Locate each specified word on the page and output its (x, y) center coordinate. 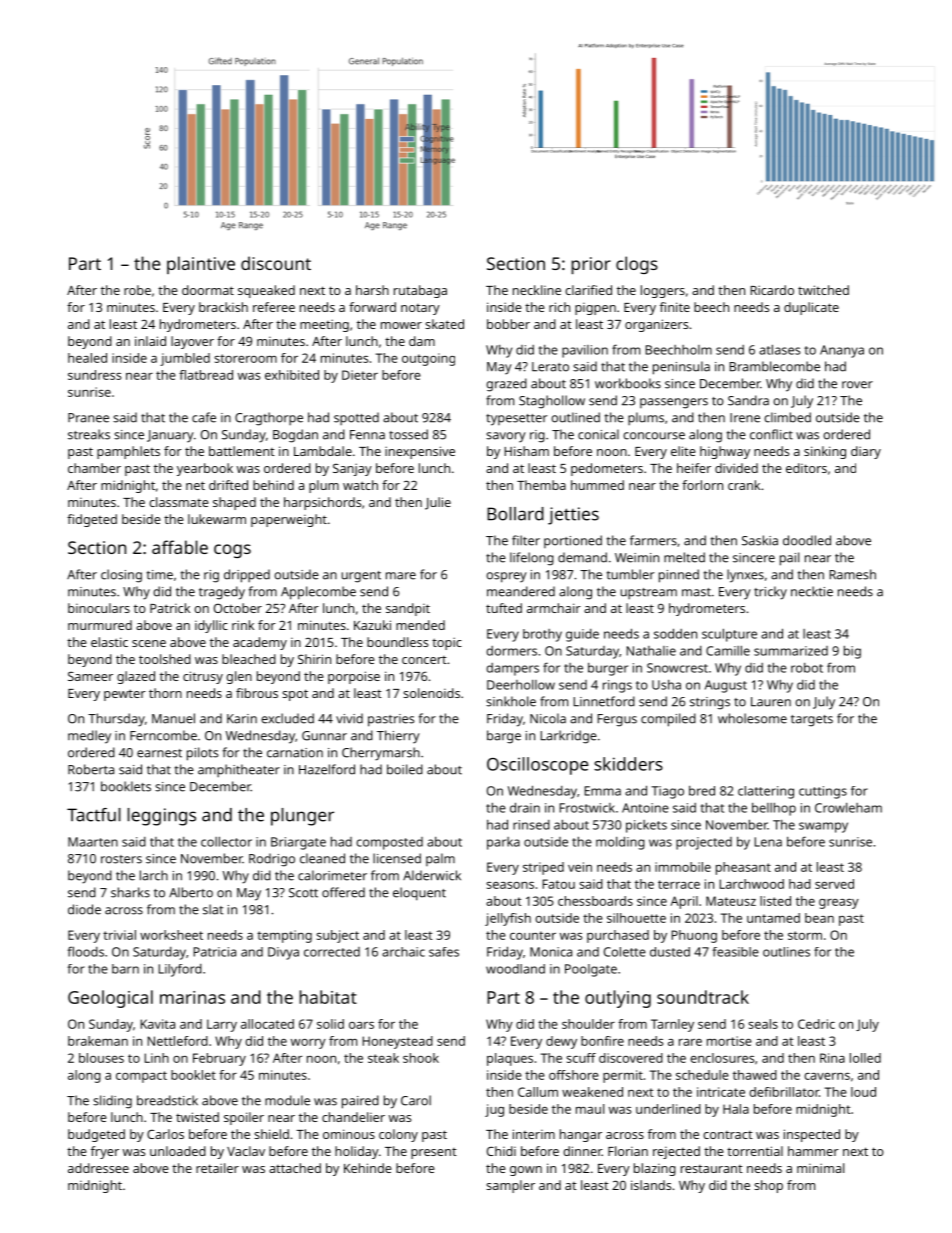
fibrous (257, 693)
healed (87, 358)
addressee (98, 1168)
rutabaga (420, 291)
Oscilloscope (538, 766)
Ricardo (772, 290)
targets (812, 721)
